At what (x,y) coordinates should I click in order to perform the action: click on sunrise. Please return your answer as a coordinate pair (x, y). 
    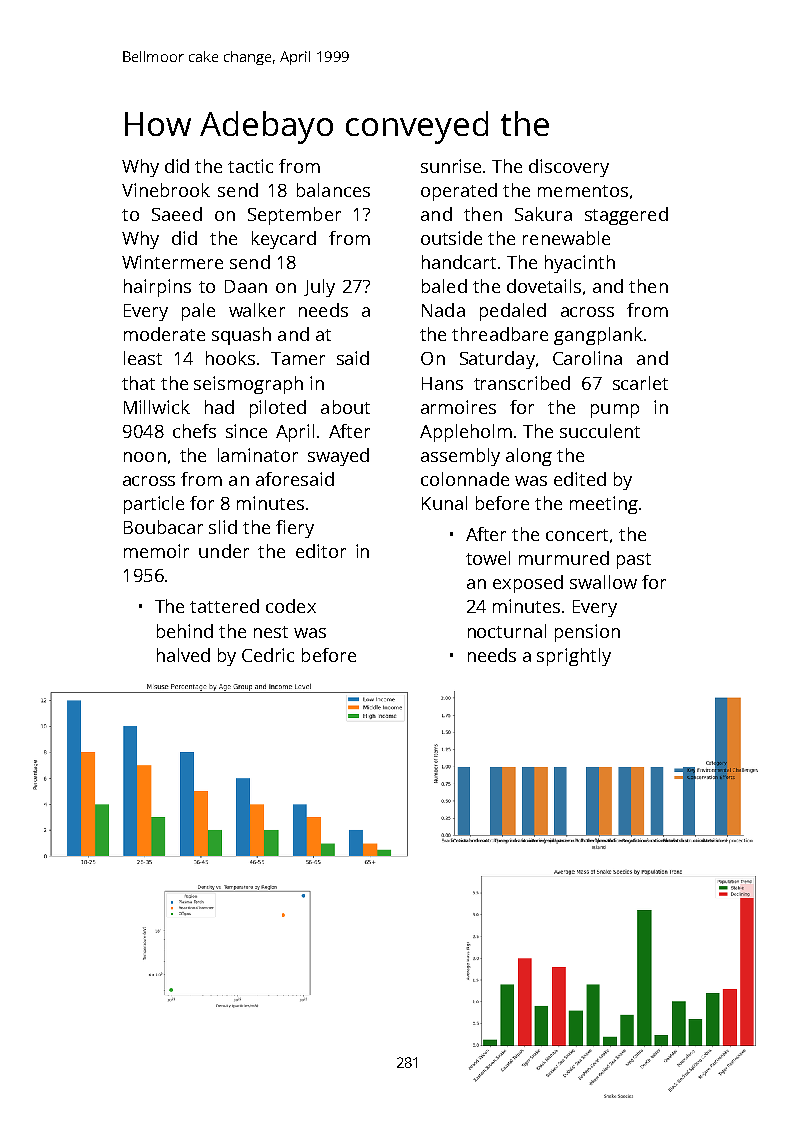
    Looking at the image, I should click on (451, 166).
